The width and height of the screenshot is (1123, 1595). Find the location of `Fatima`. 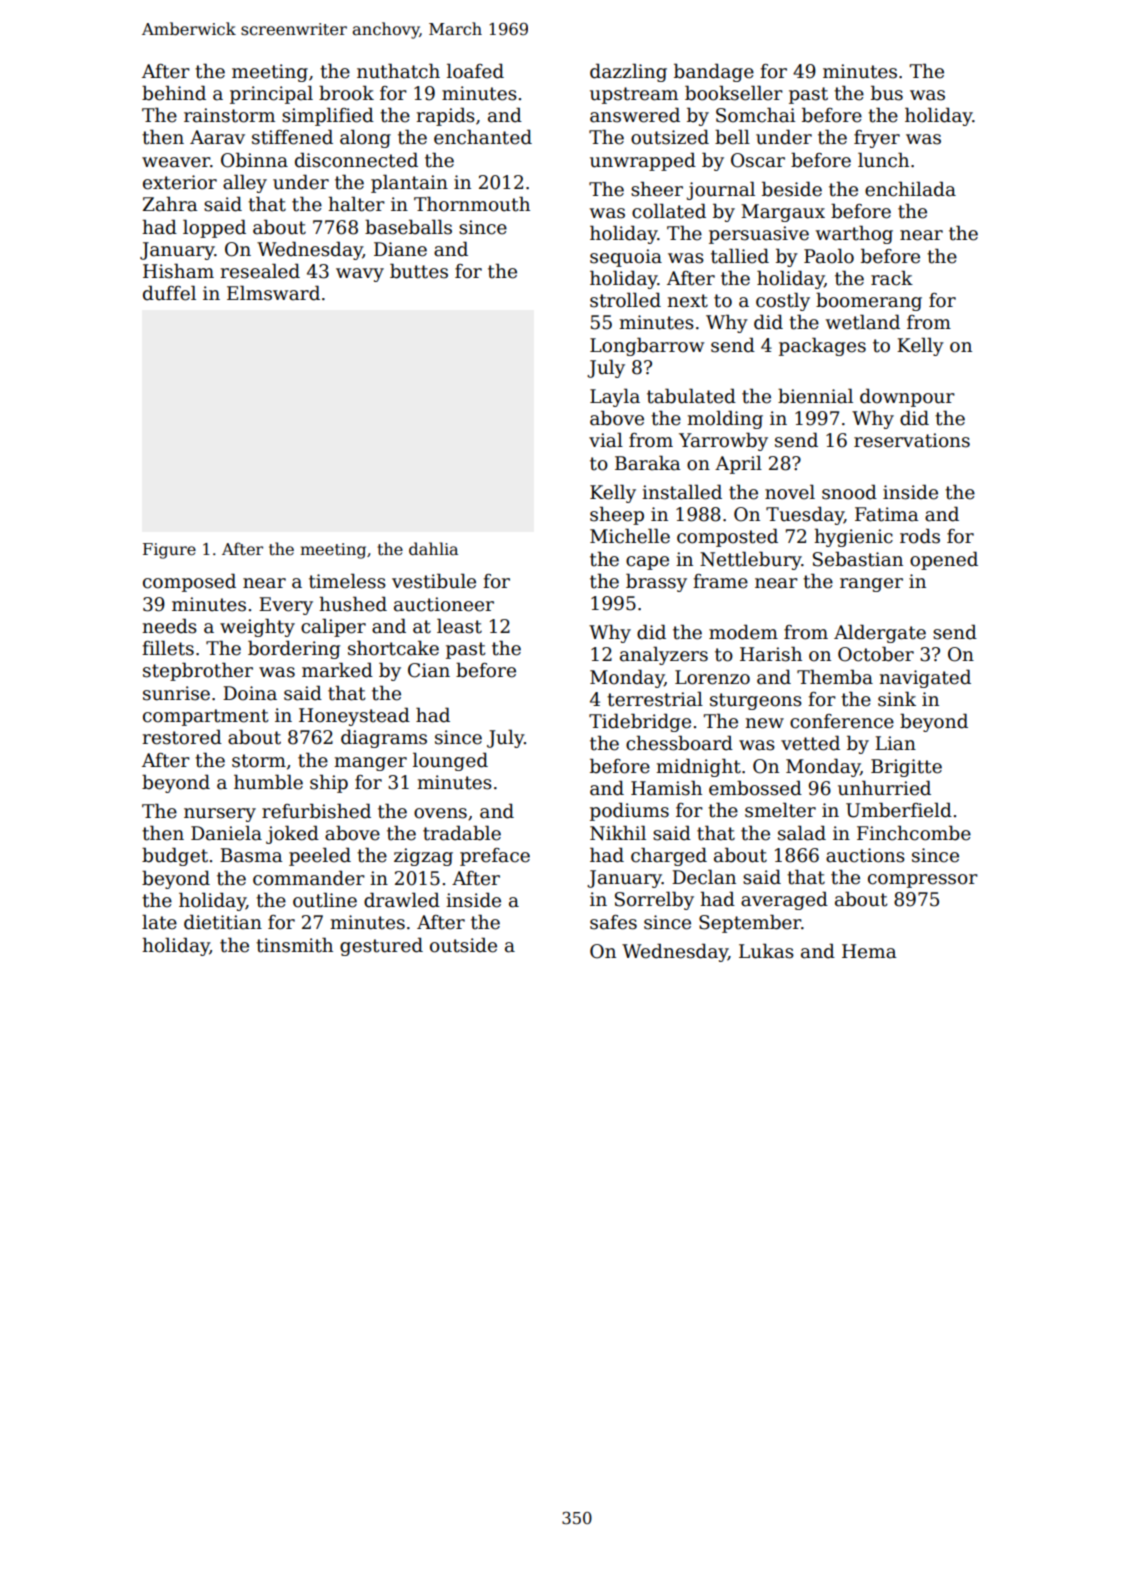

Fatima is located at coordinates (887, 514).
